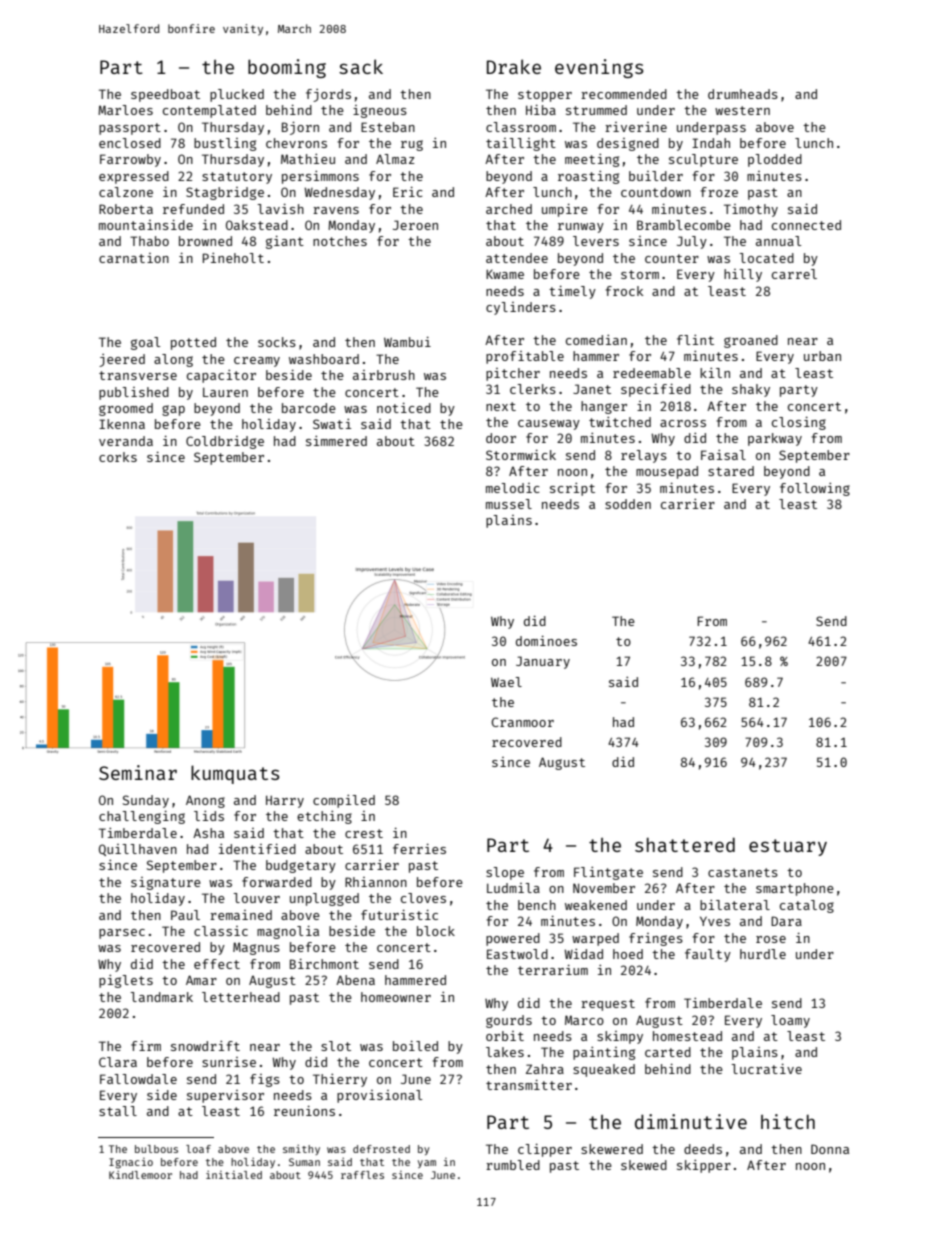  Describe the element at coordinates (742, 110) in the screenshot. I see `western` at that location.
